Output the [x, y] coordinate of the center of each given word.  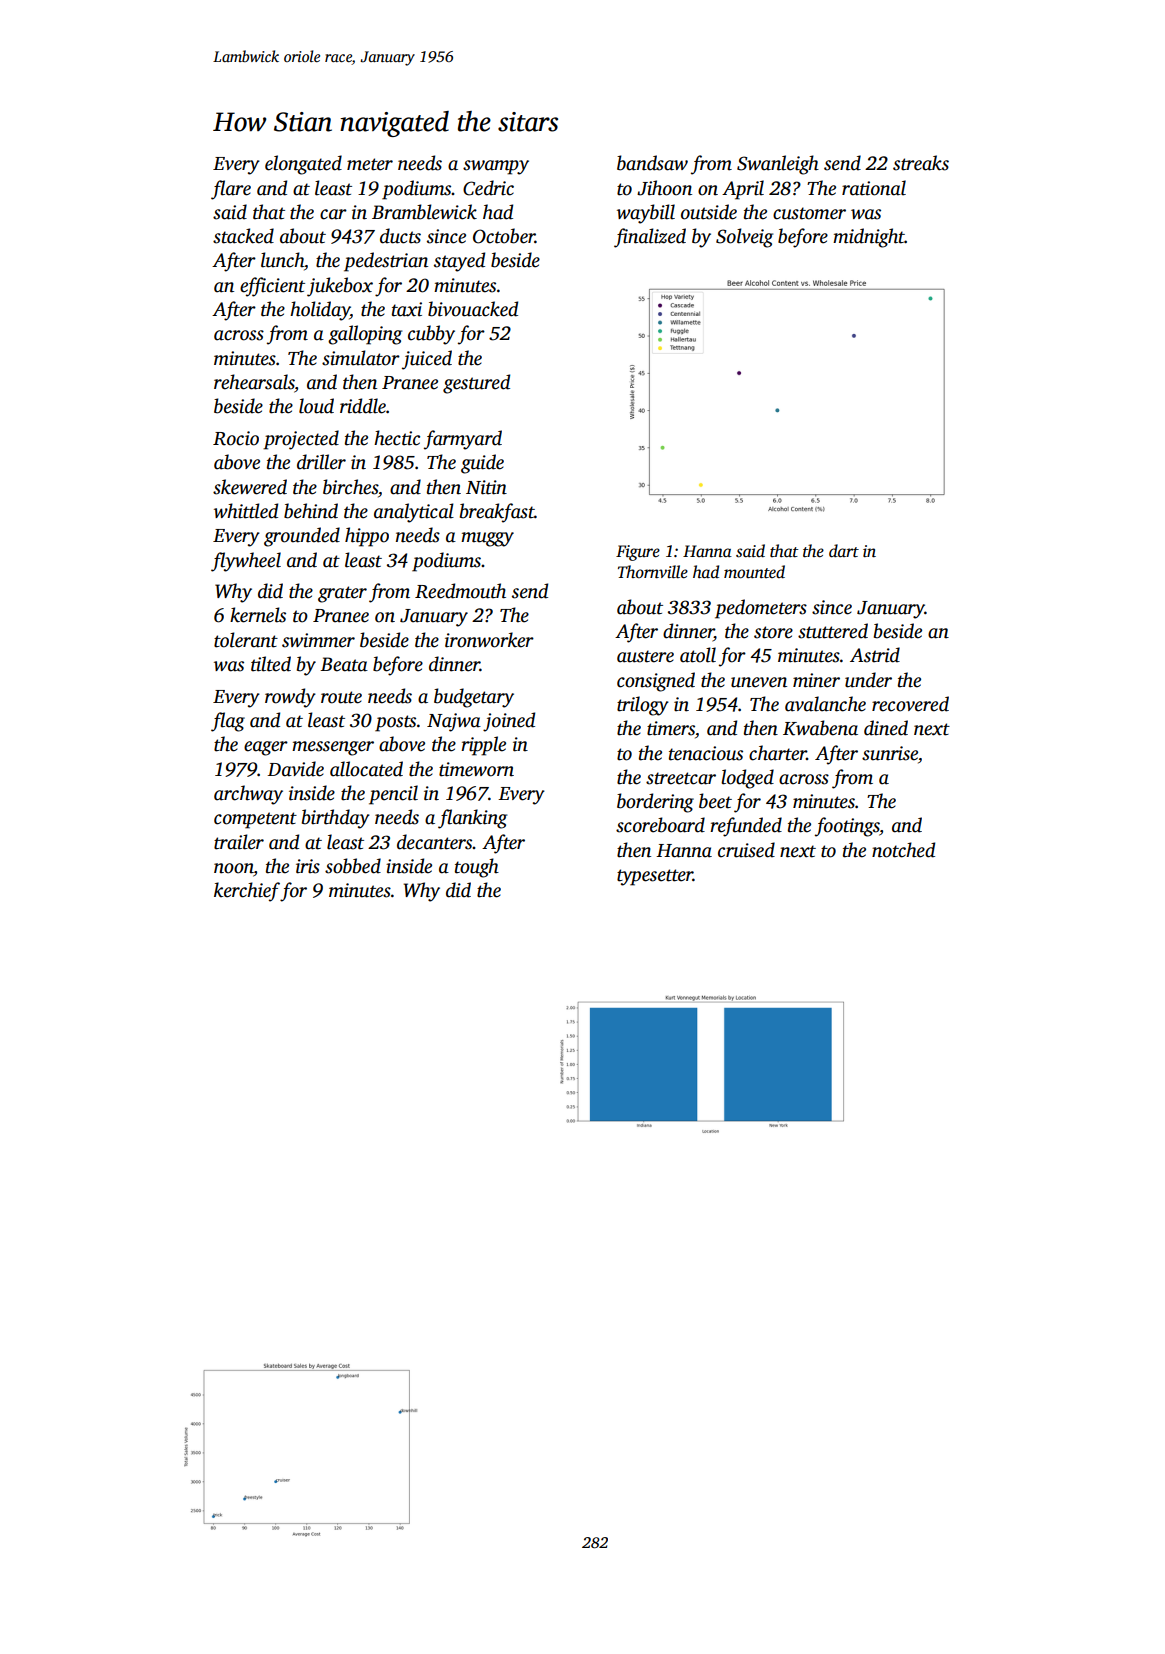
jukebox [340, 287]
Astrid [875, 655]
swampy [496, 167]
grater [342, 594]
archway [248, 795]
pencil [393, 795]
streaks [921, 163]
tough [477, 868]
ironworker [489, 640]
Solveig [744, 238]
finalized [650, 238]
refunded [746, 827]
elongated [303, 165]
